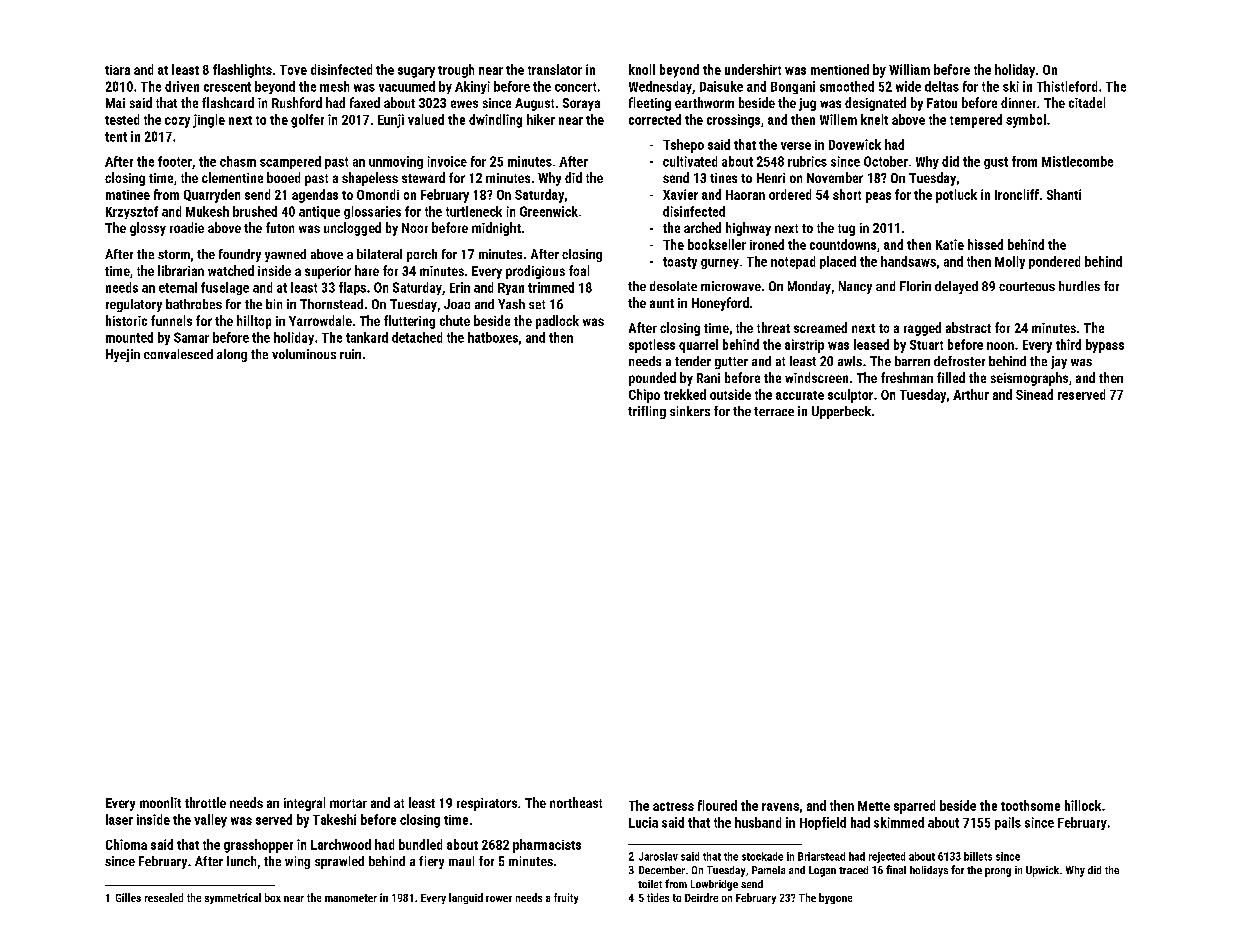  Describe the element at coordinates (1034, 394) in the screenshot. I see `Sinead` at that location.
